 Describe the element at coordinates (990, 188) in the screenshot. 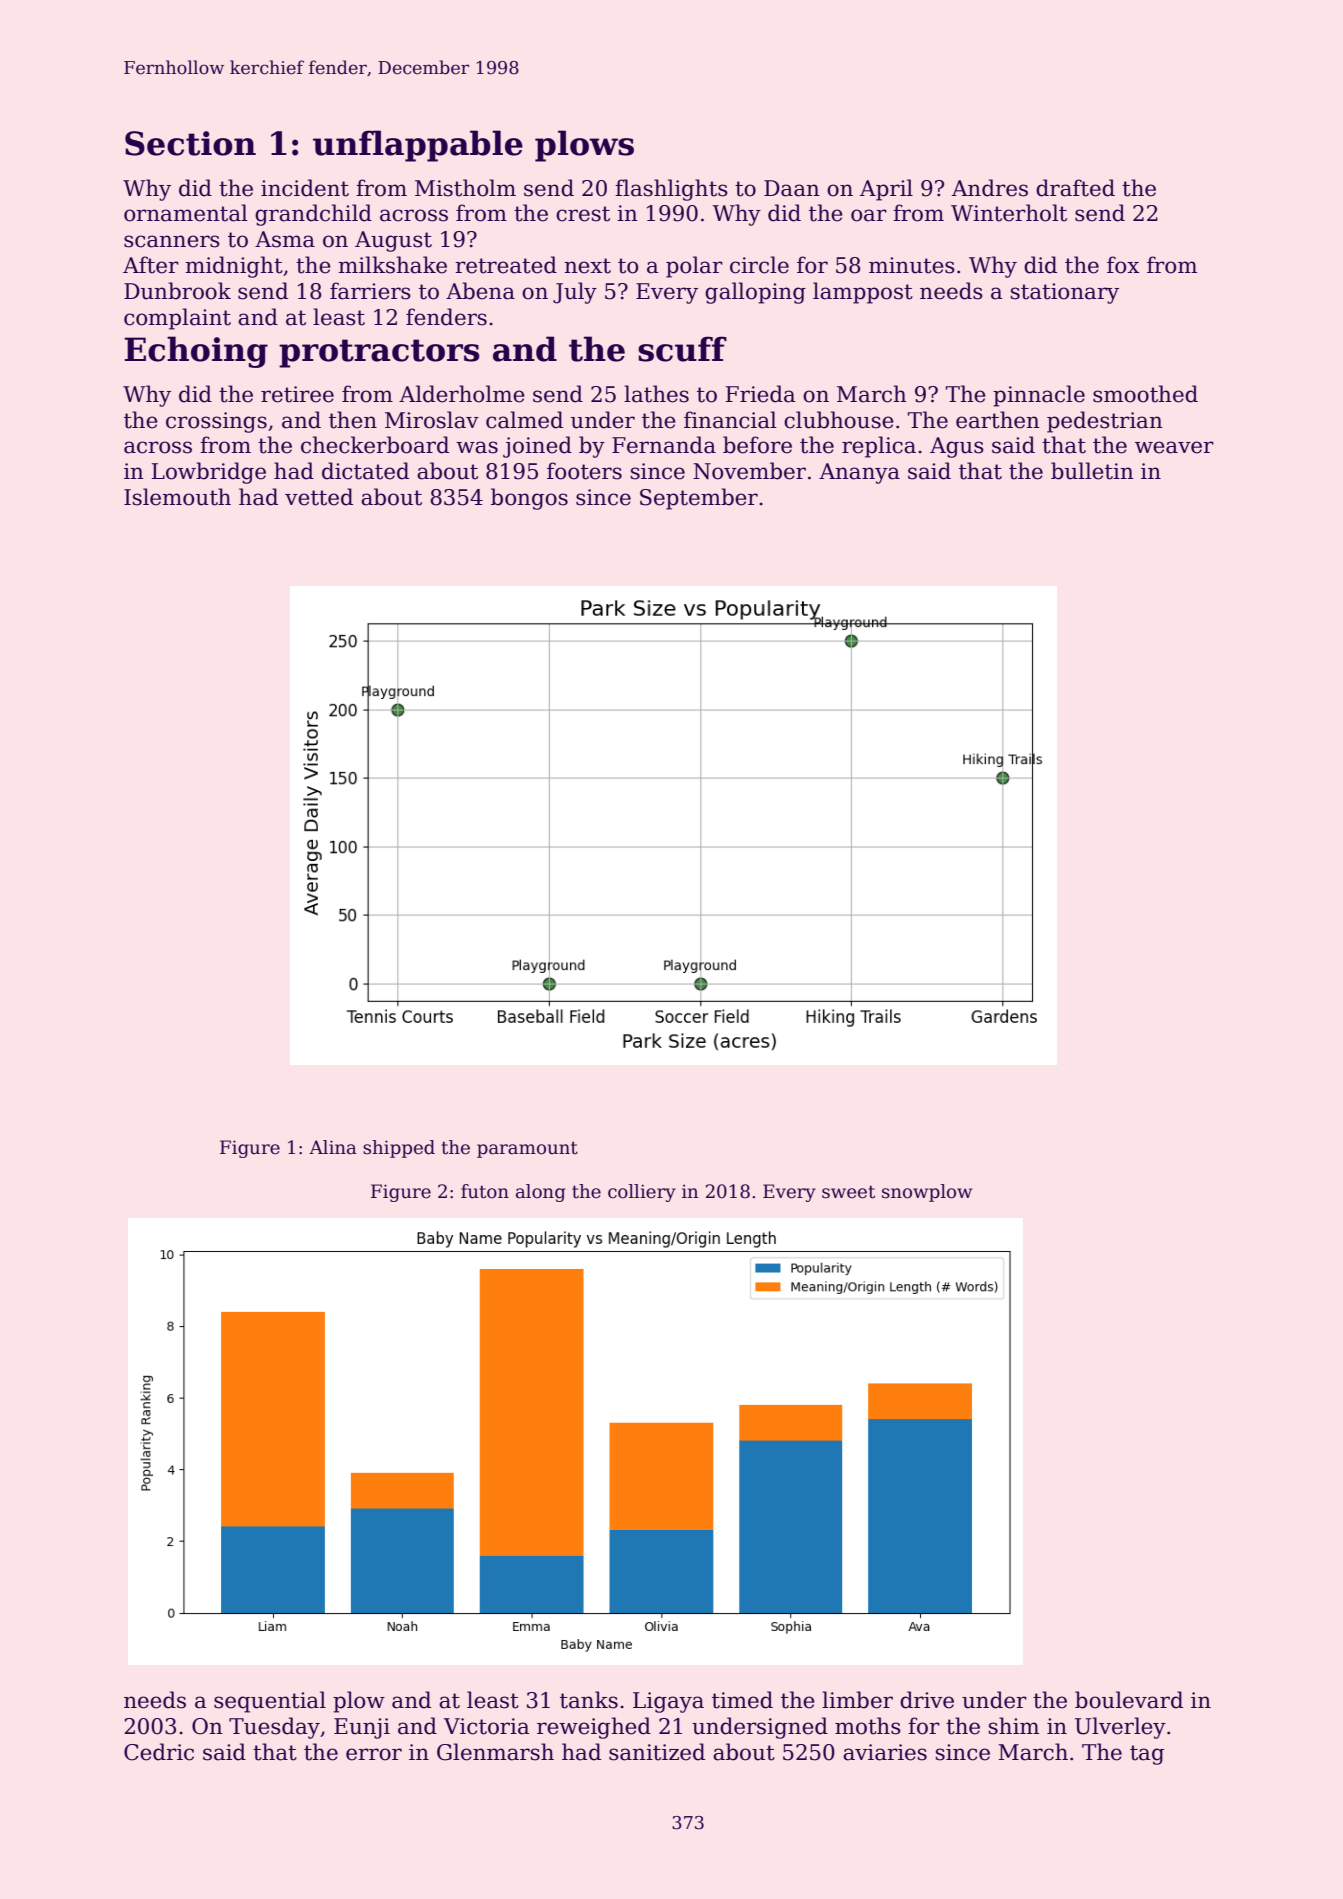

I see `Andres` at that location.
